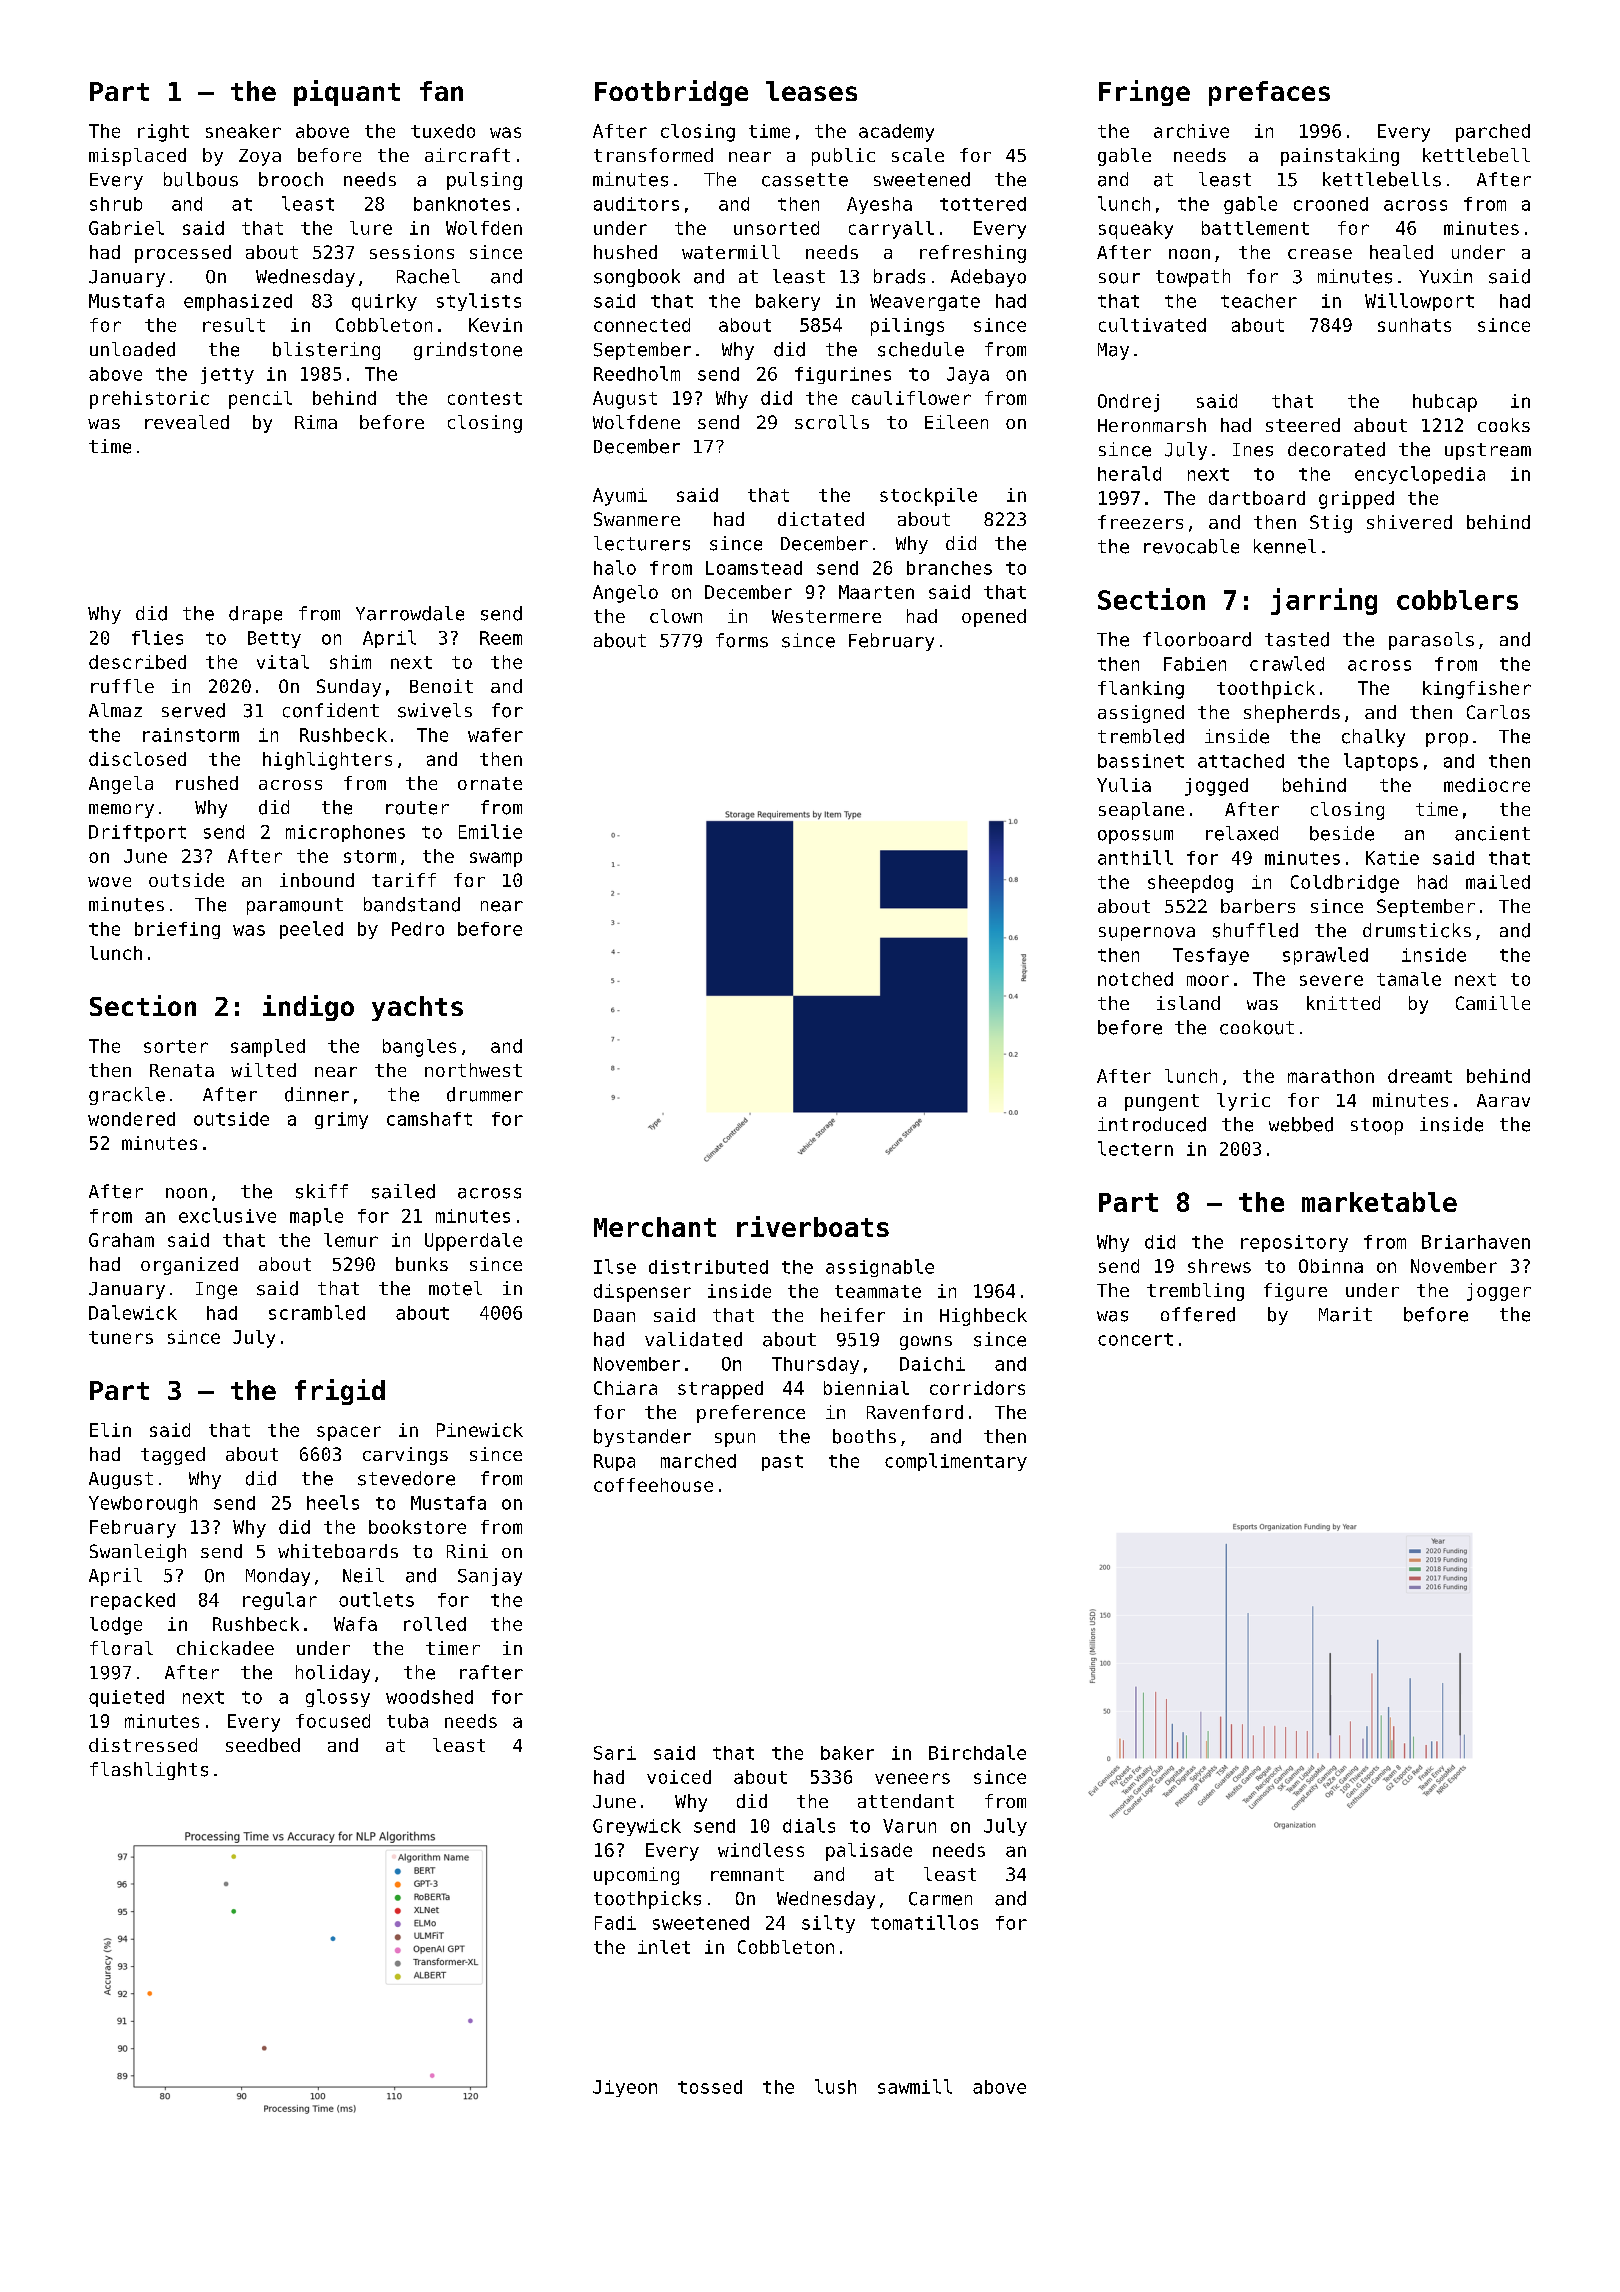  What do you see at coordinates (1420, 475) in the screenshot?
I see `encyclopedia` at bounding box center [1420, 475].
